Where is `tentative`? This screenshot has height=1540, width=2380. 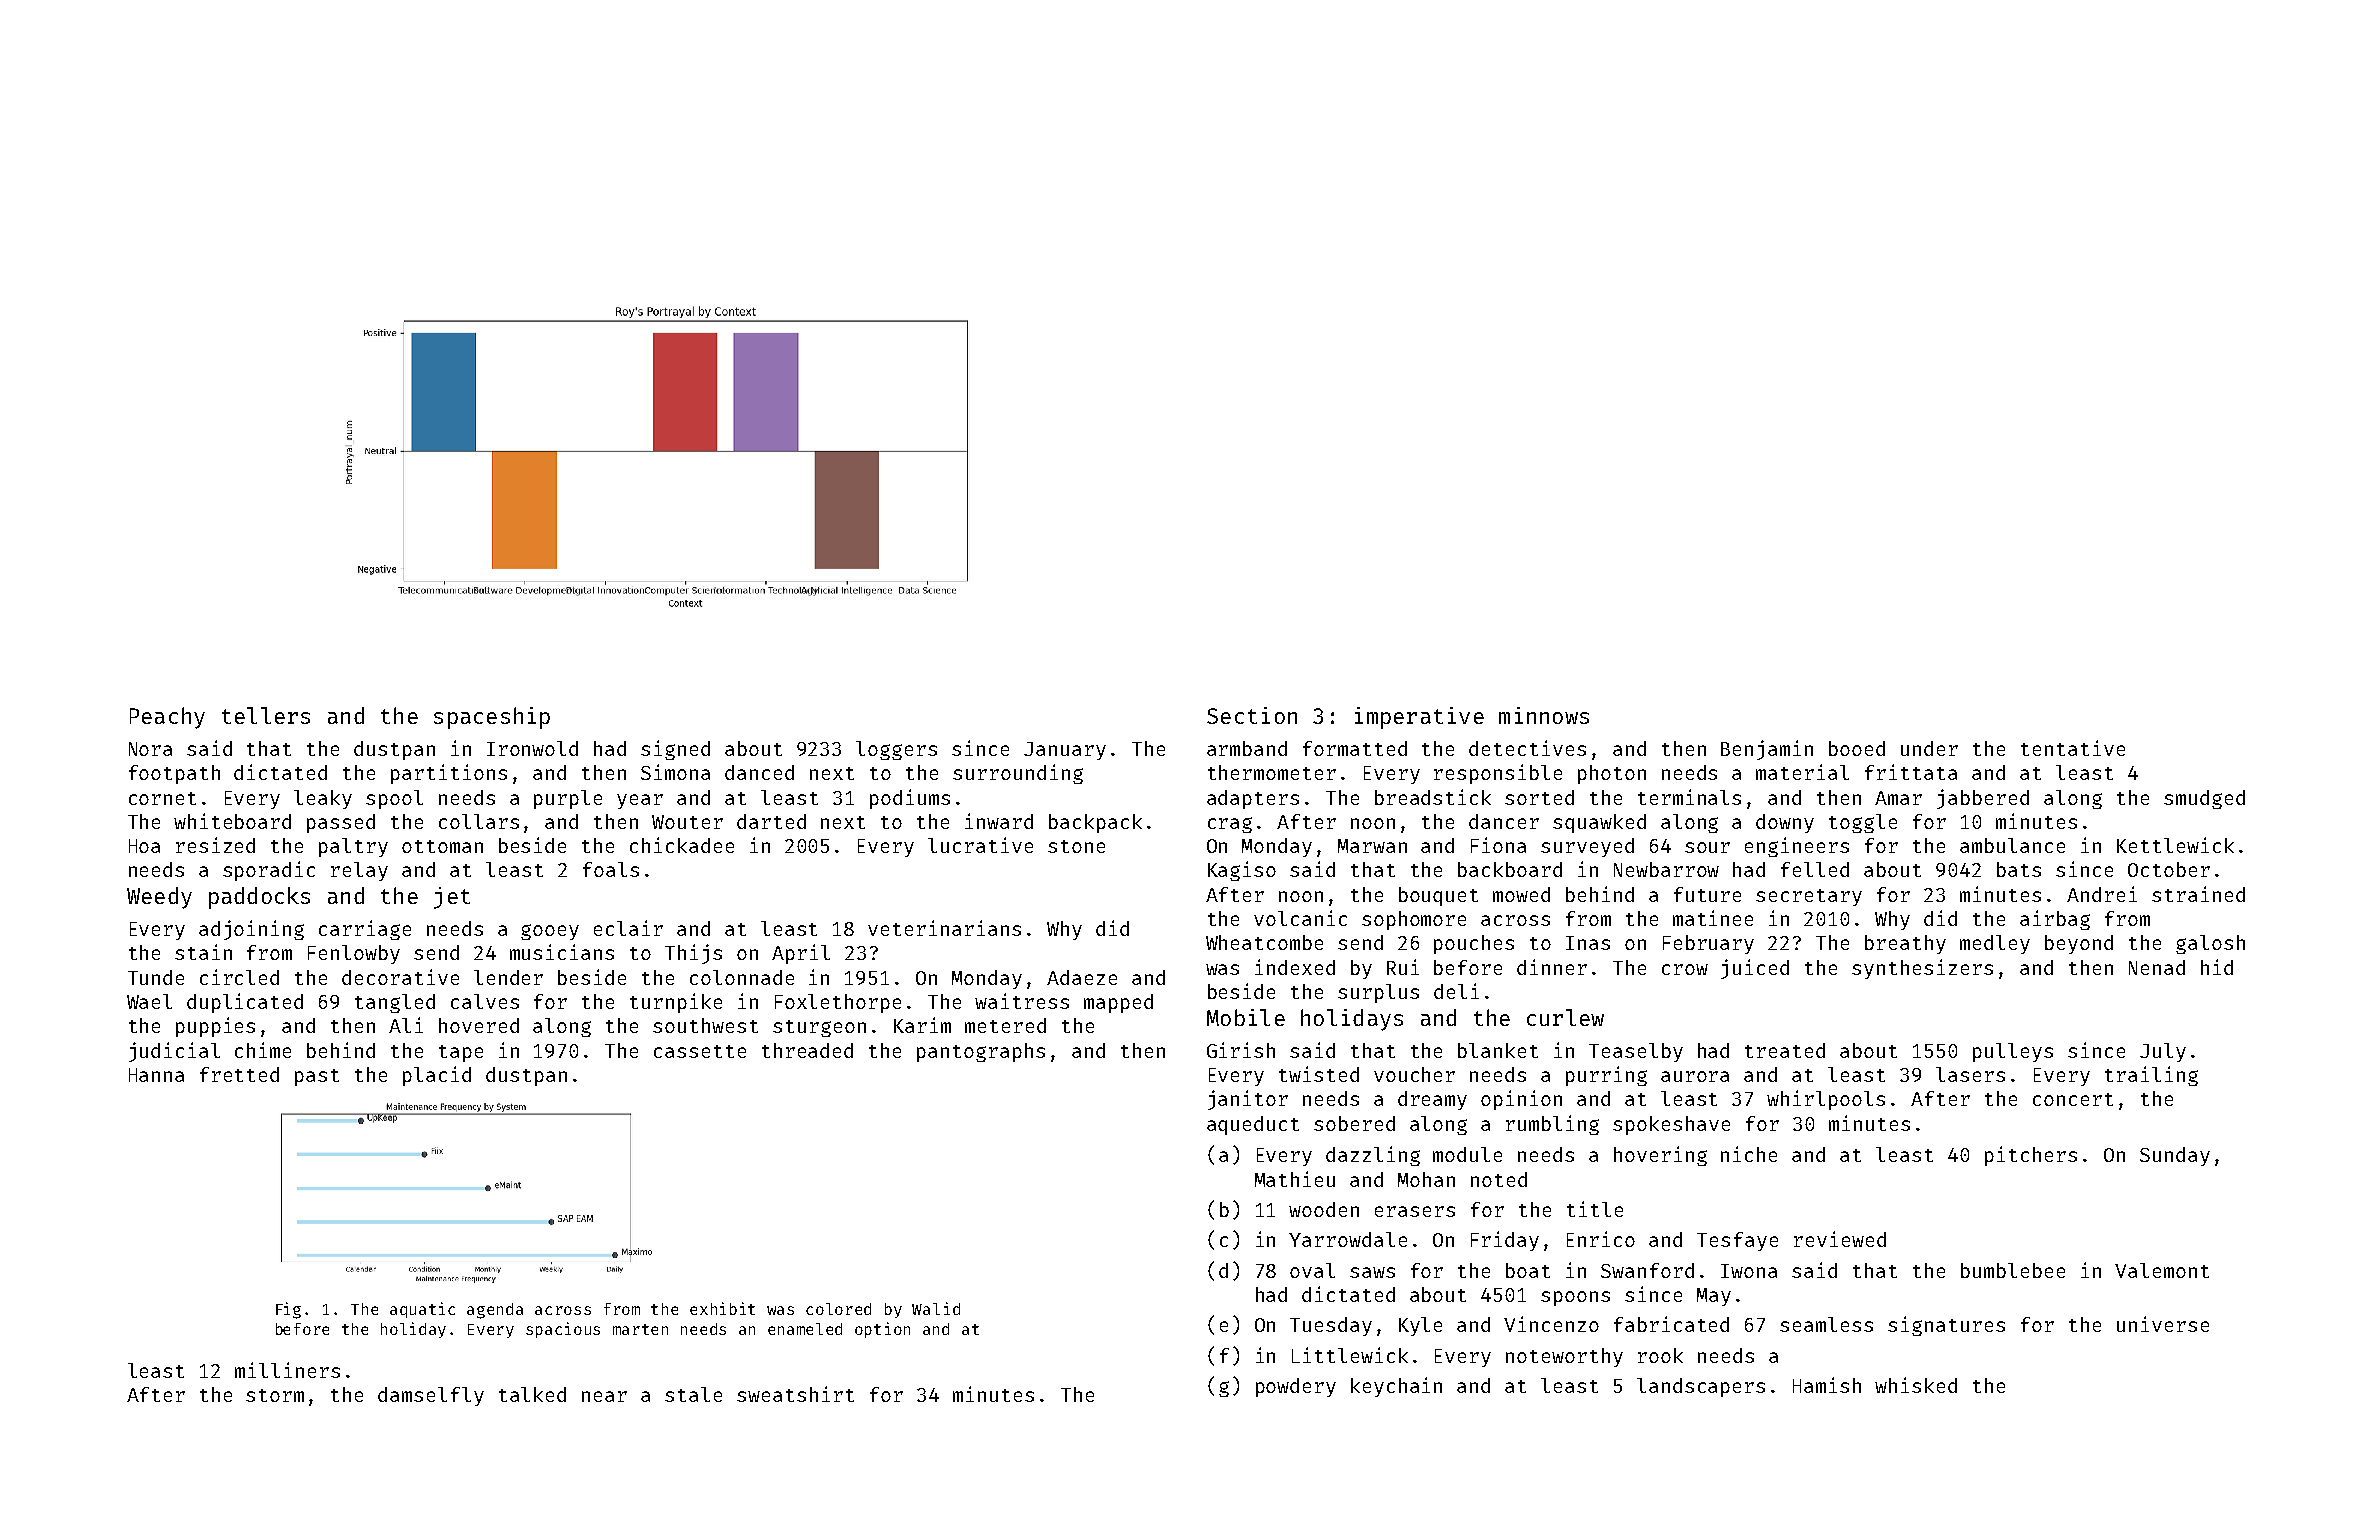 tentative is located at coordinates (2073, 748).
